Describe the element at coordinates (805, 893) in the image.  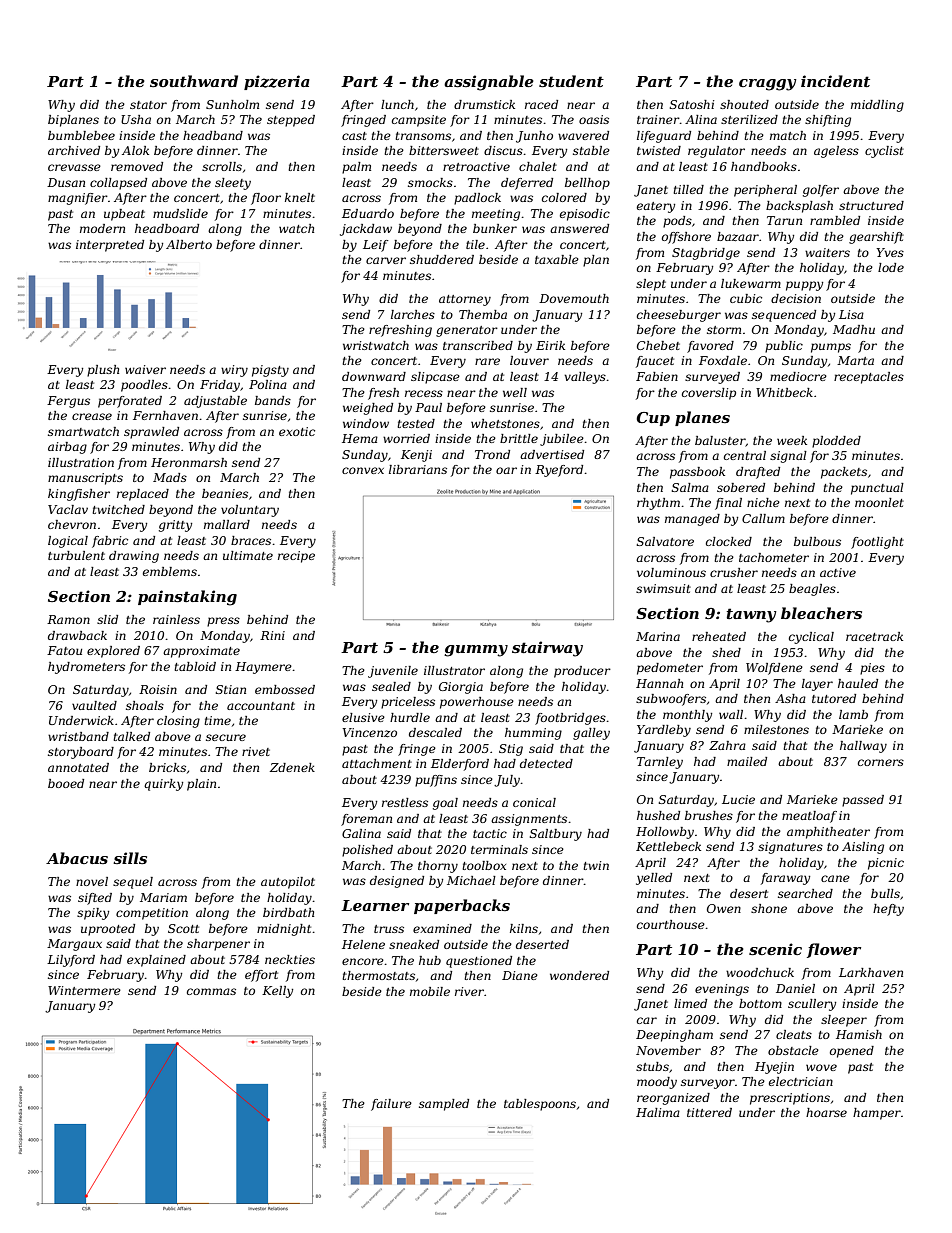
I see `searched` at that location.
